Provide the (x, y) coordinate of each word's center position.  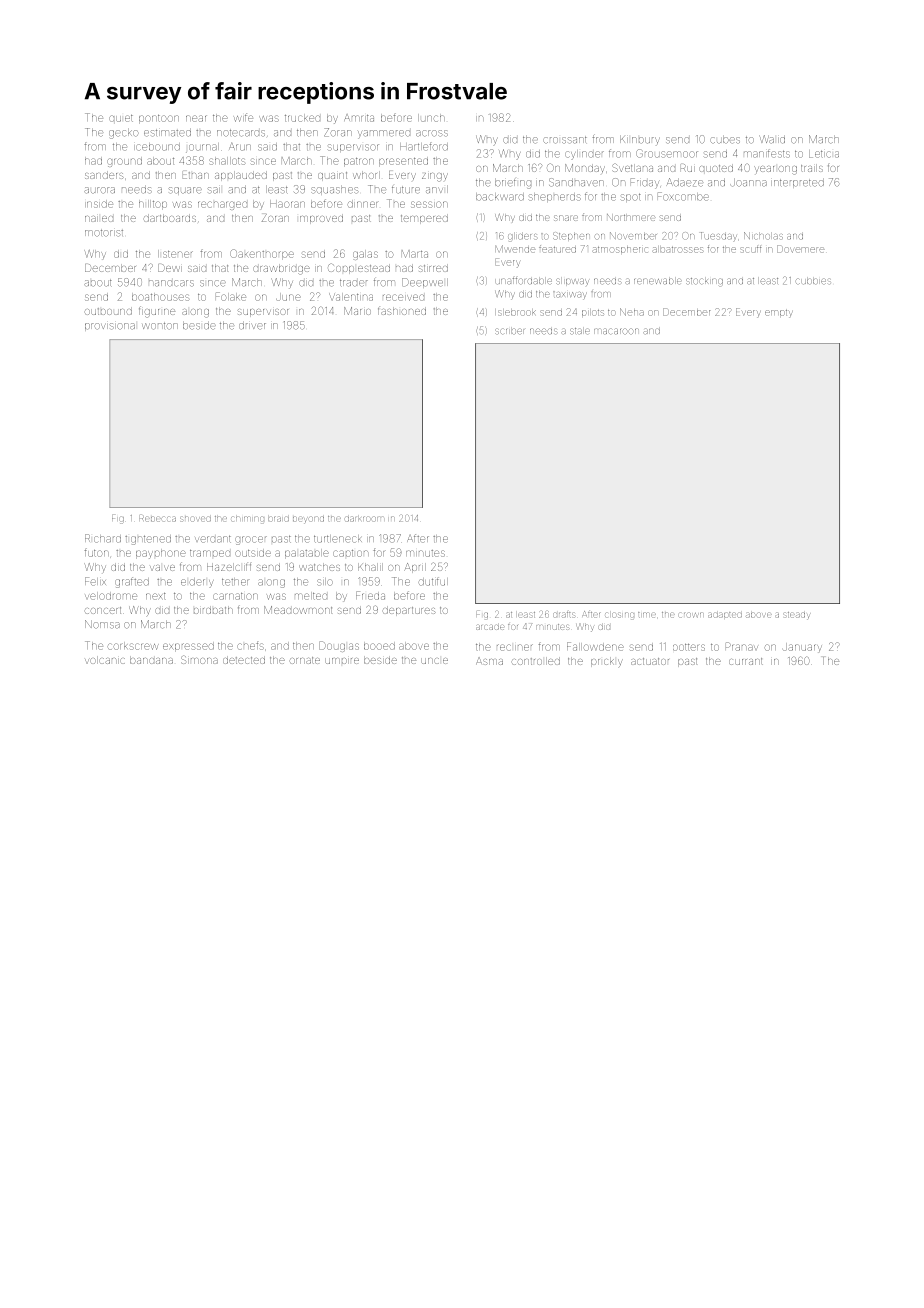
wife (243, 117)
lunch (431, 118)
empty (778, 313)
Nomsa (102, 624)
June (288, 297)
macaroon (616, 331)
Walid (772, 139)
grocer (251, 540)
